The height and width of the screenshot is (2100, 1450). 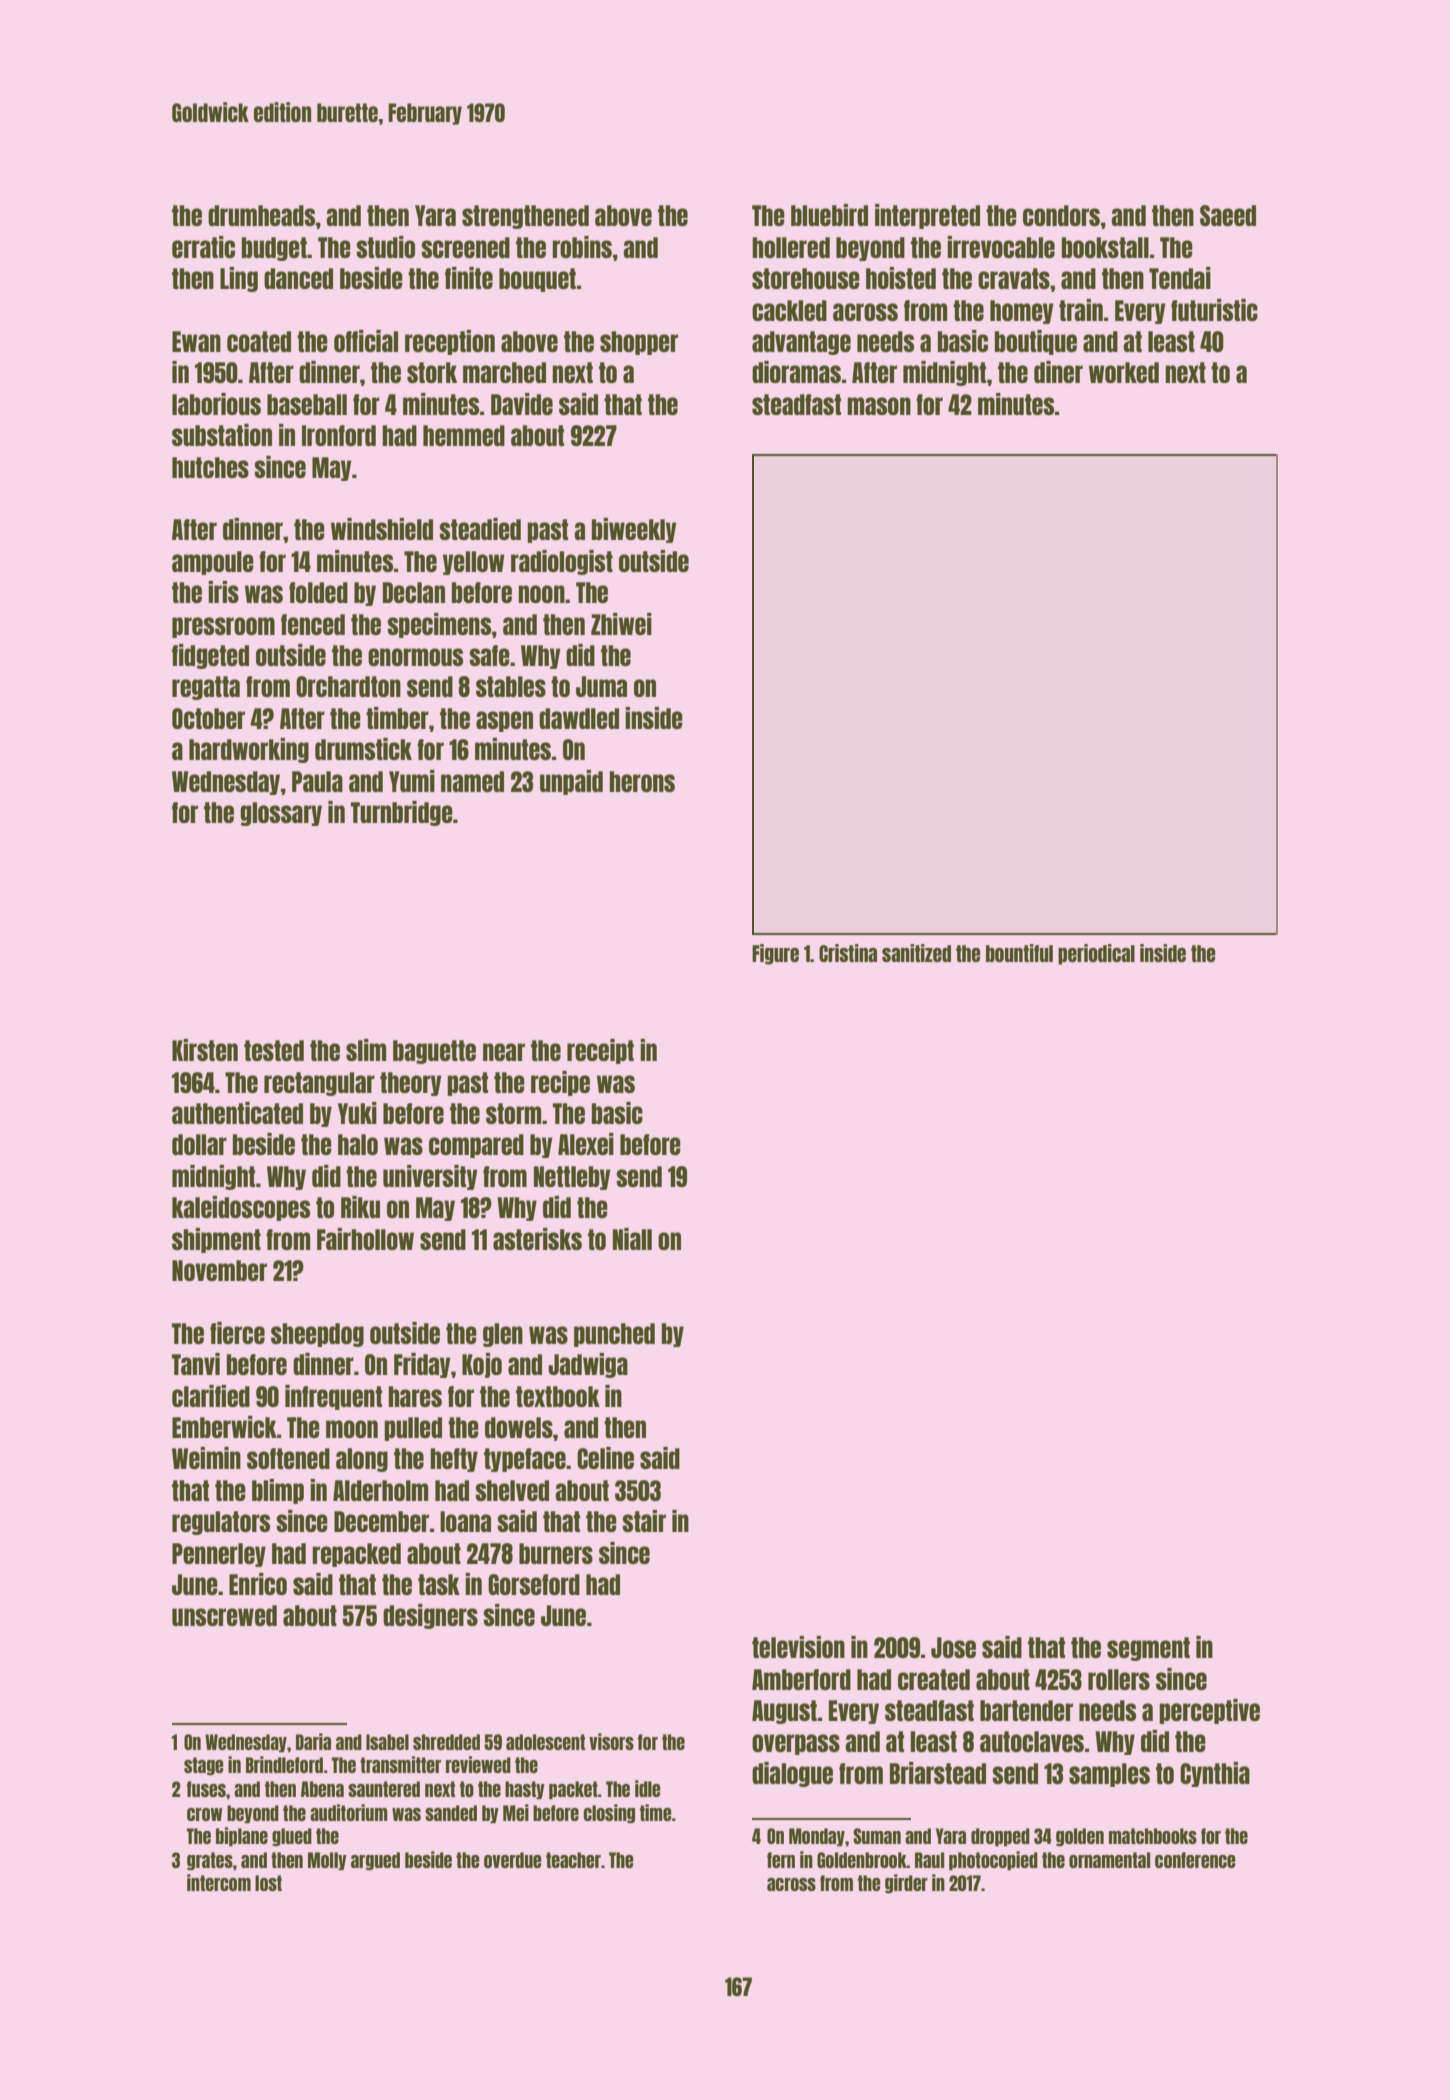 I want to click on stair, so click(x=644, y=1521).
